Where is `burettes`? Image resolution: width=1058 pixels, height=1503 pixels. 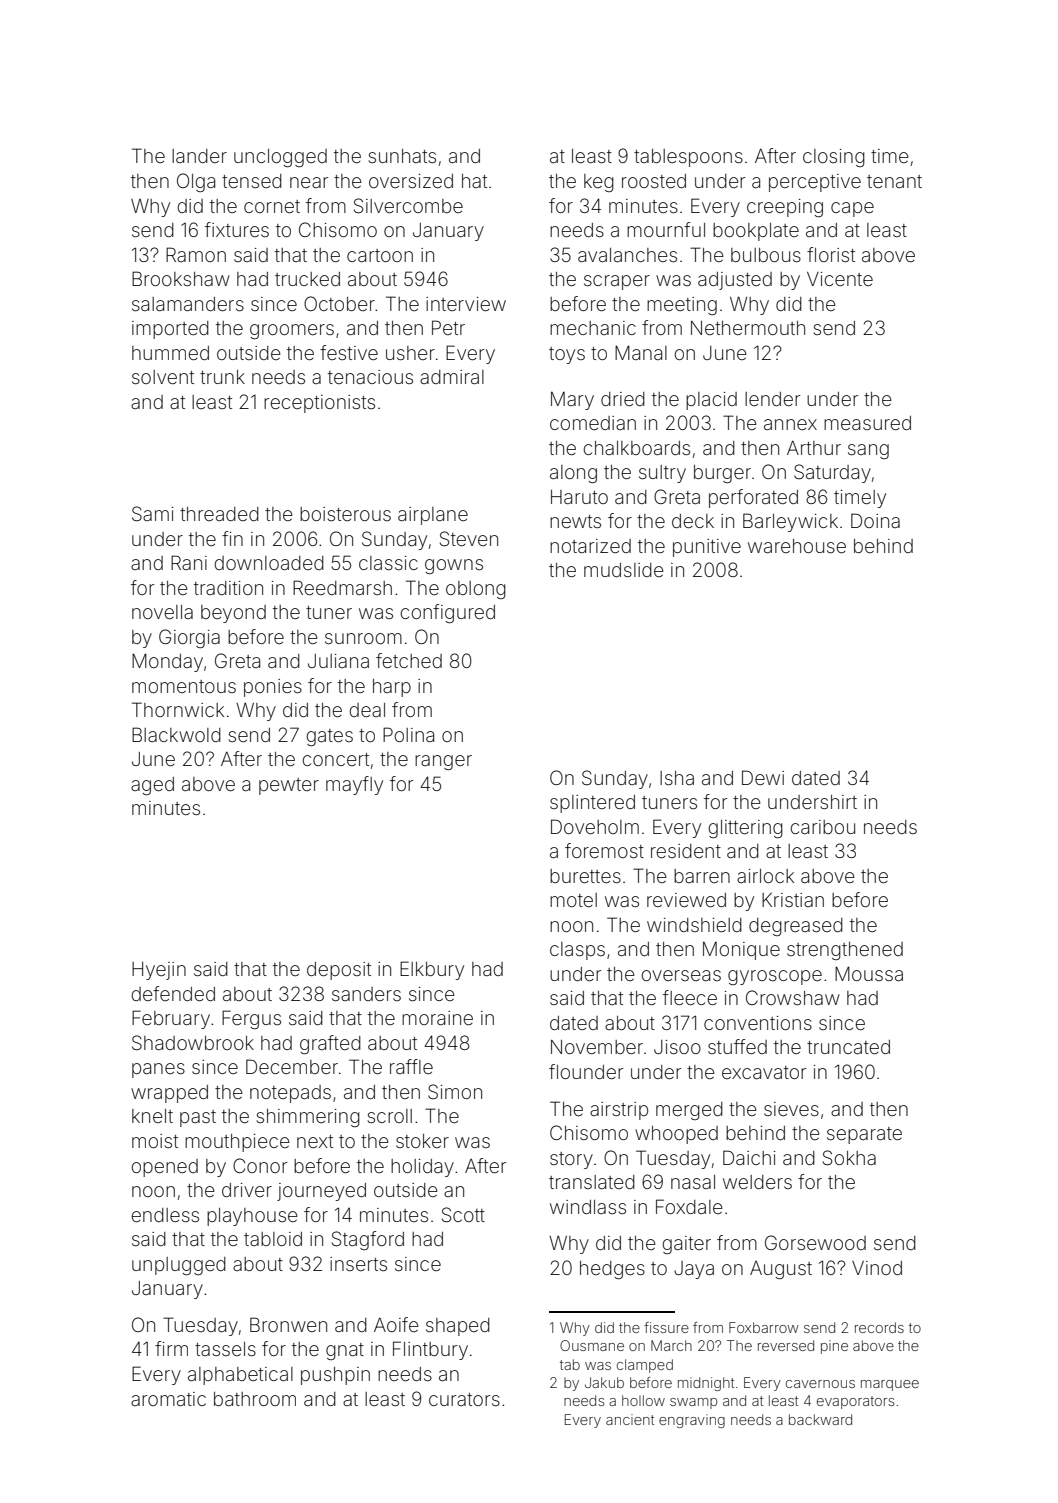
burettes is located at coordinates (585, 876).
